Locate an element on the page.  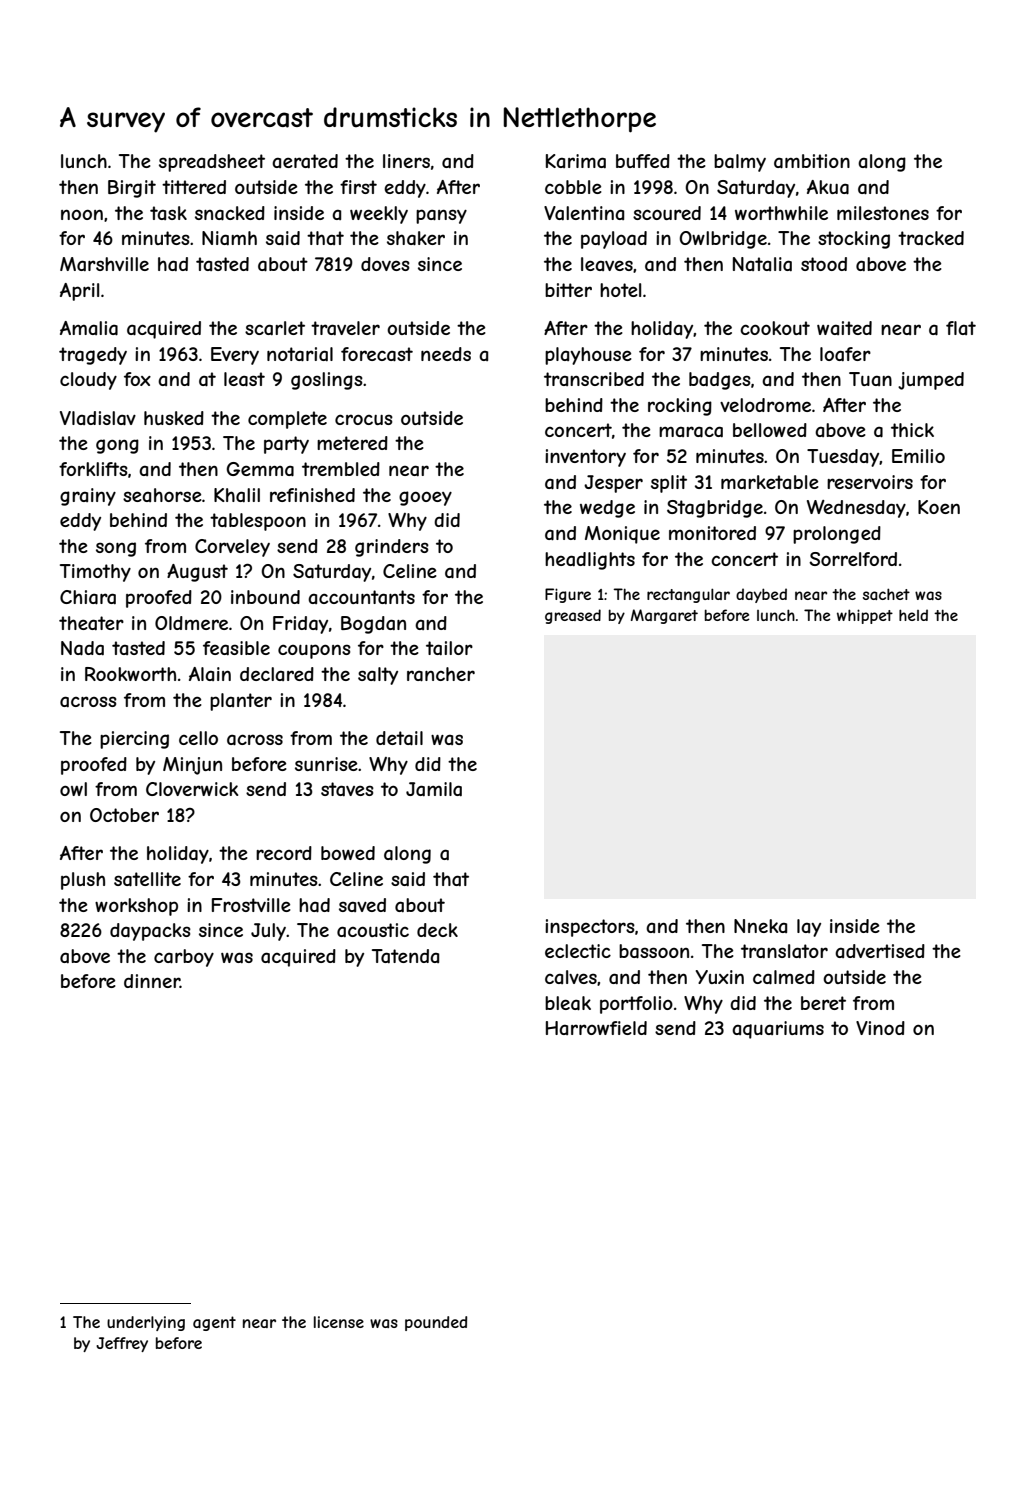
spreadsheet is located at coordinates (212, 163).
